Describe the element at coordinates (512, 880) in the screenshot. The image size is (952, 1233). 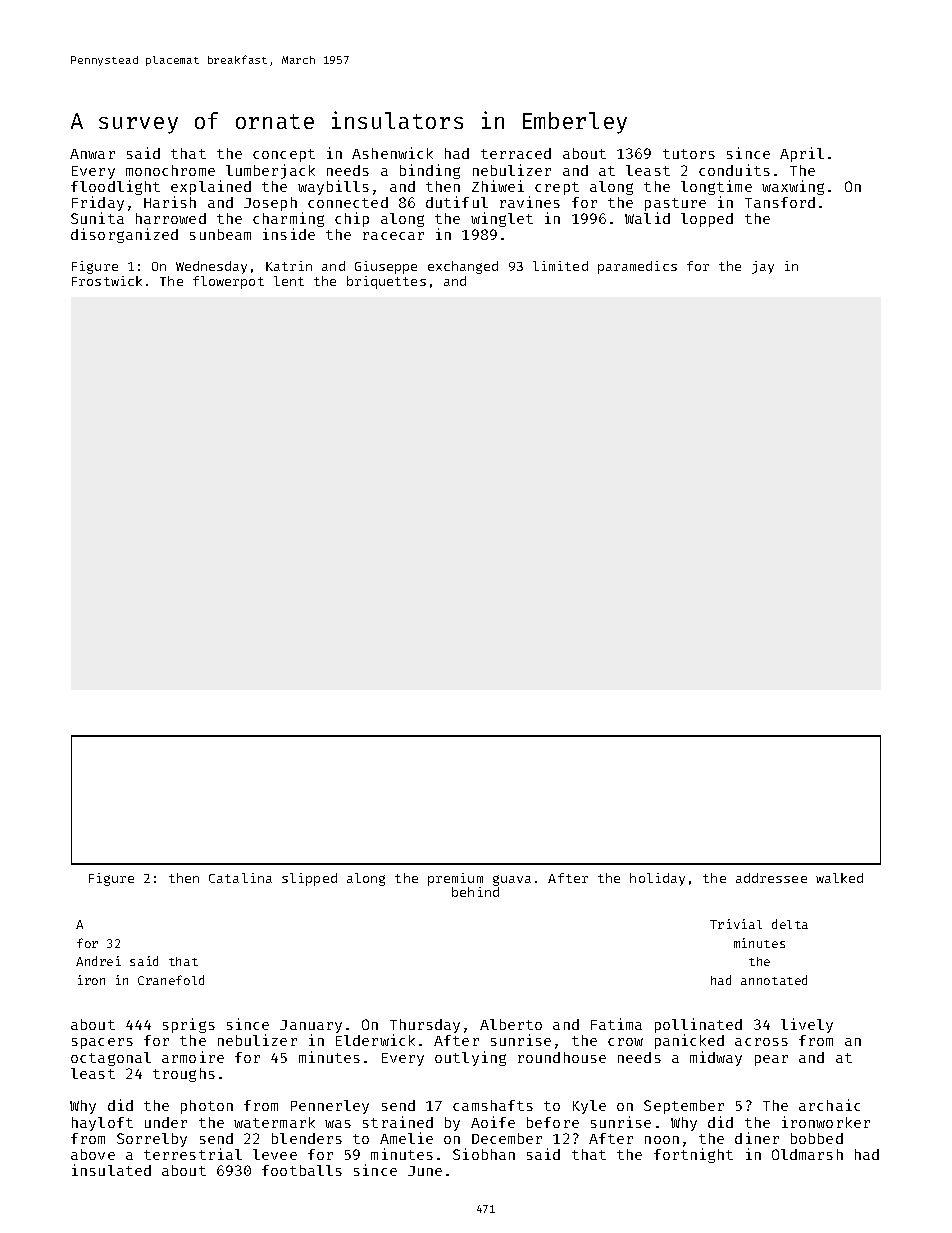
I see `guava` at that location.
